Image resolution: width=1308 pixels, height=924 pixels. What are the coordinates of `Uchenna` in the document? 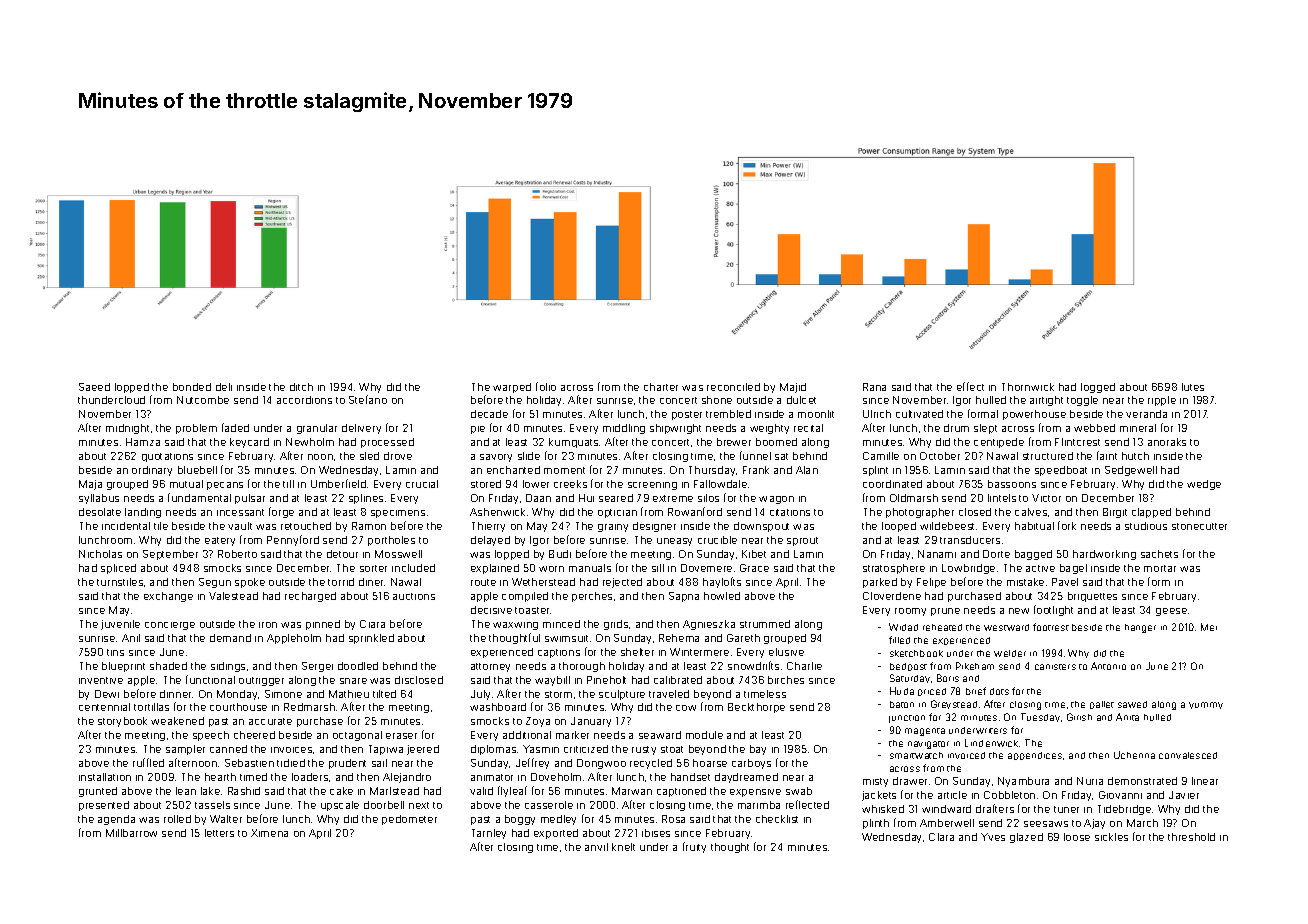 It's located at (1134, 755).
